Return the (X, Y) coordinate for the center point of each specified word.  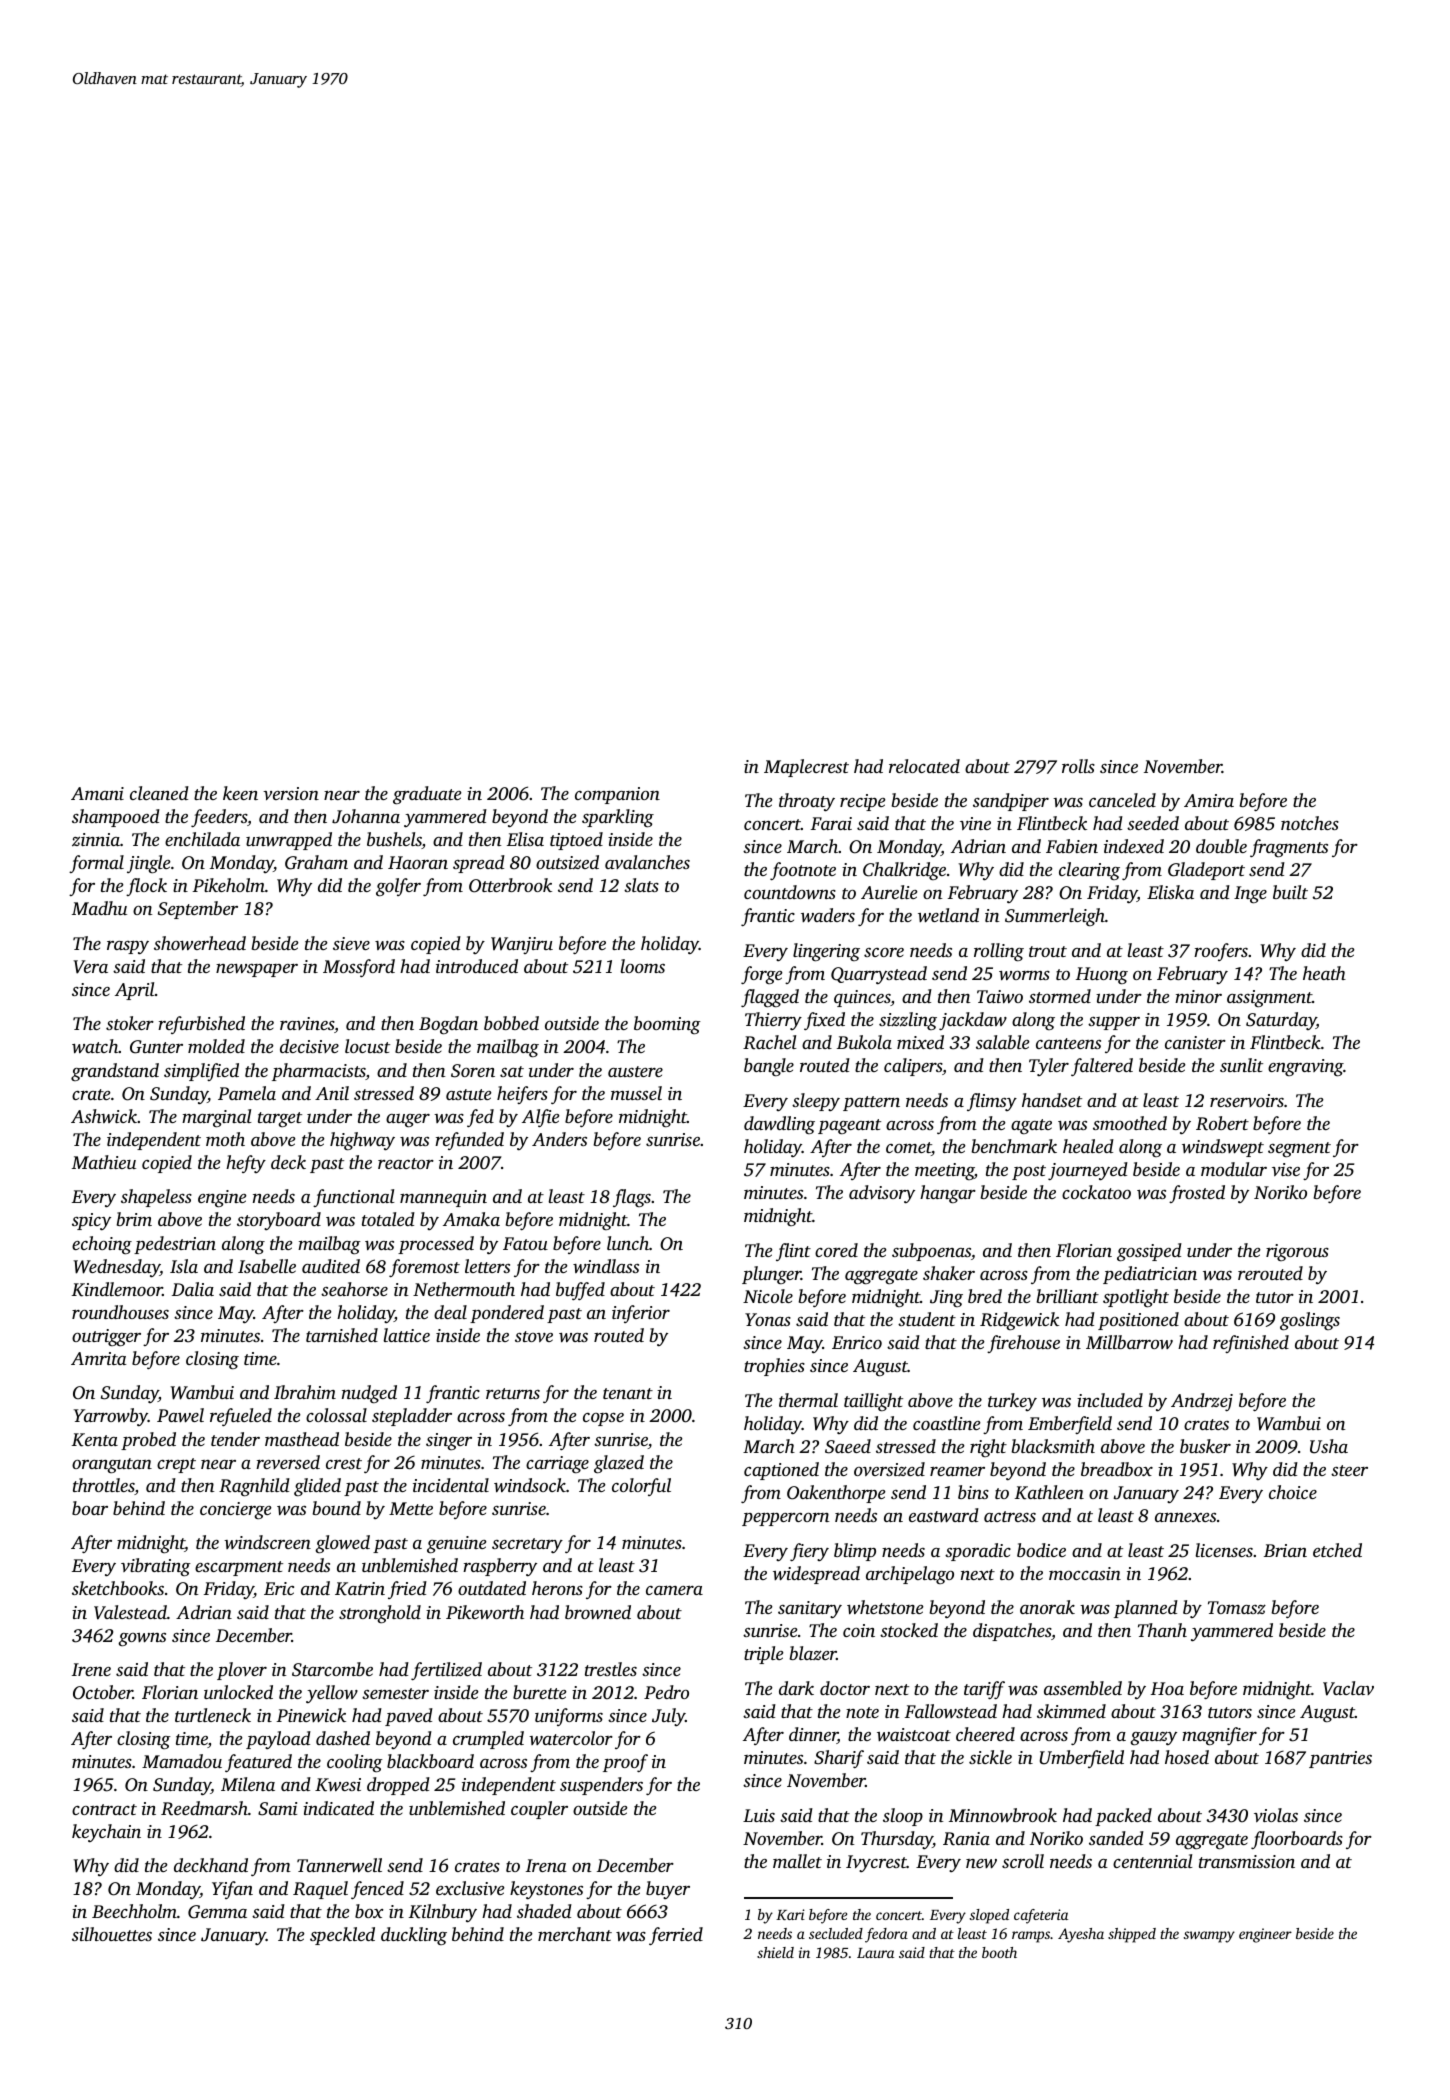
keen (240, 793)
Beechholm (134, 1911)
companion (617, 795)
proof (625, 1763)
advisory (882, 1194)
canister (1195, 1042)
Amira (1209, 800)
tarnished (342, 1335)
